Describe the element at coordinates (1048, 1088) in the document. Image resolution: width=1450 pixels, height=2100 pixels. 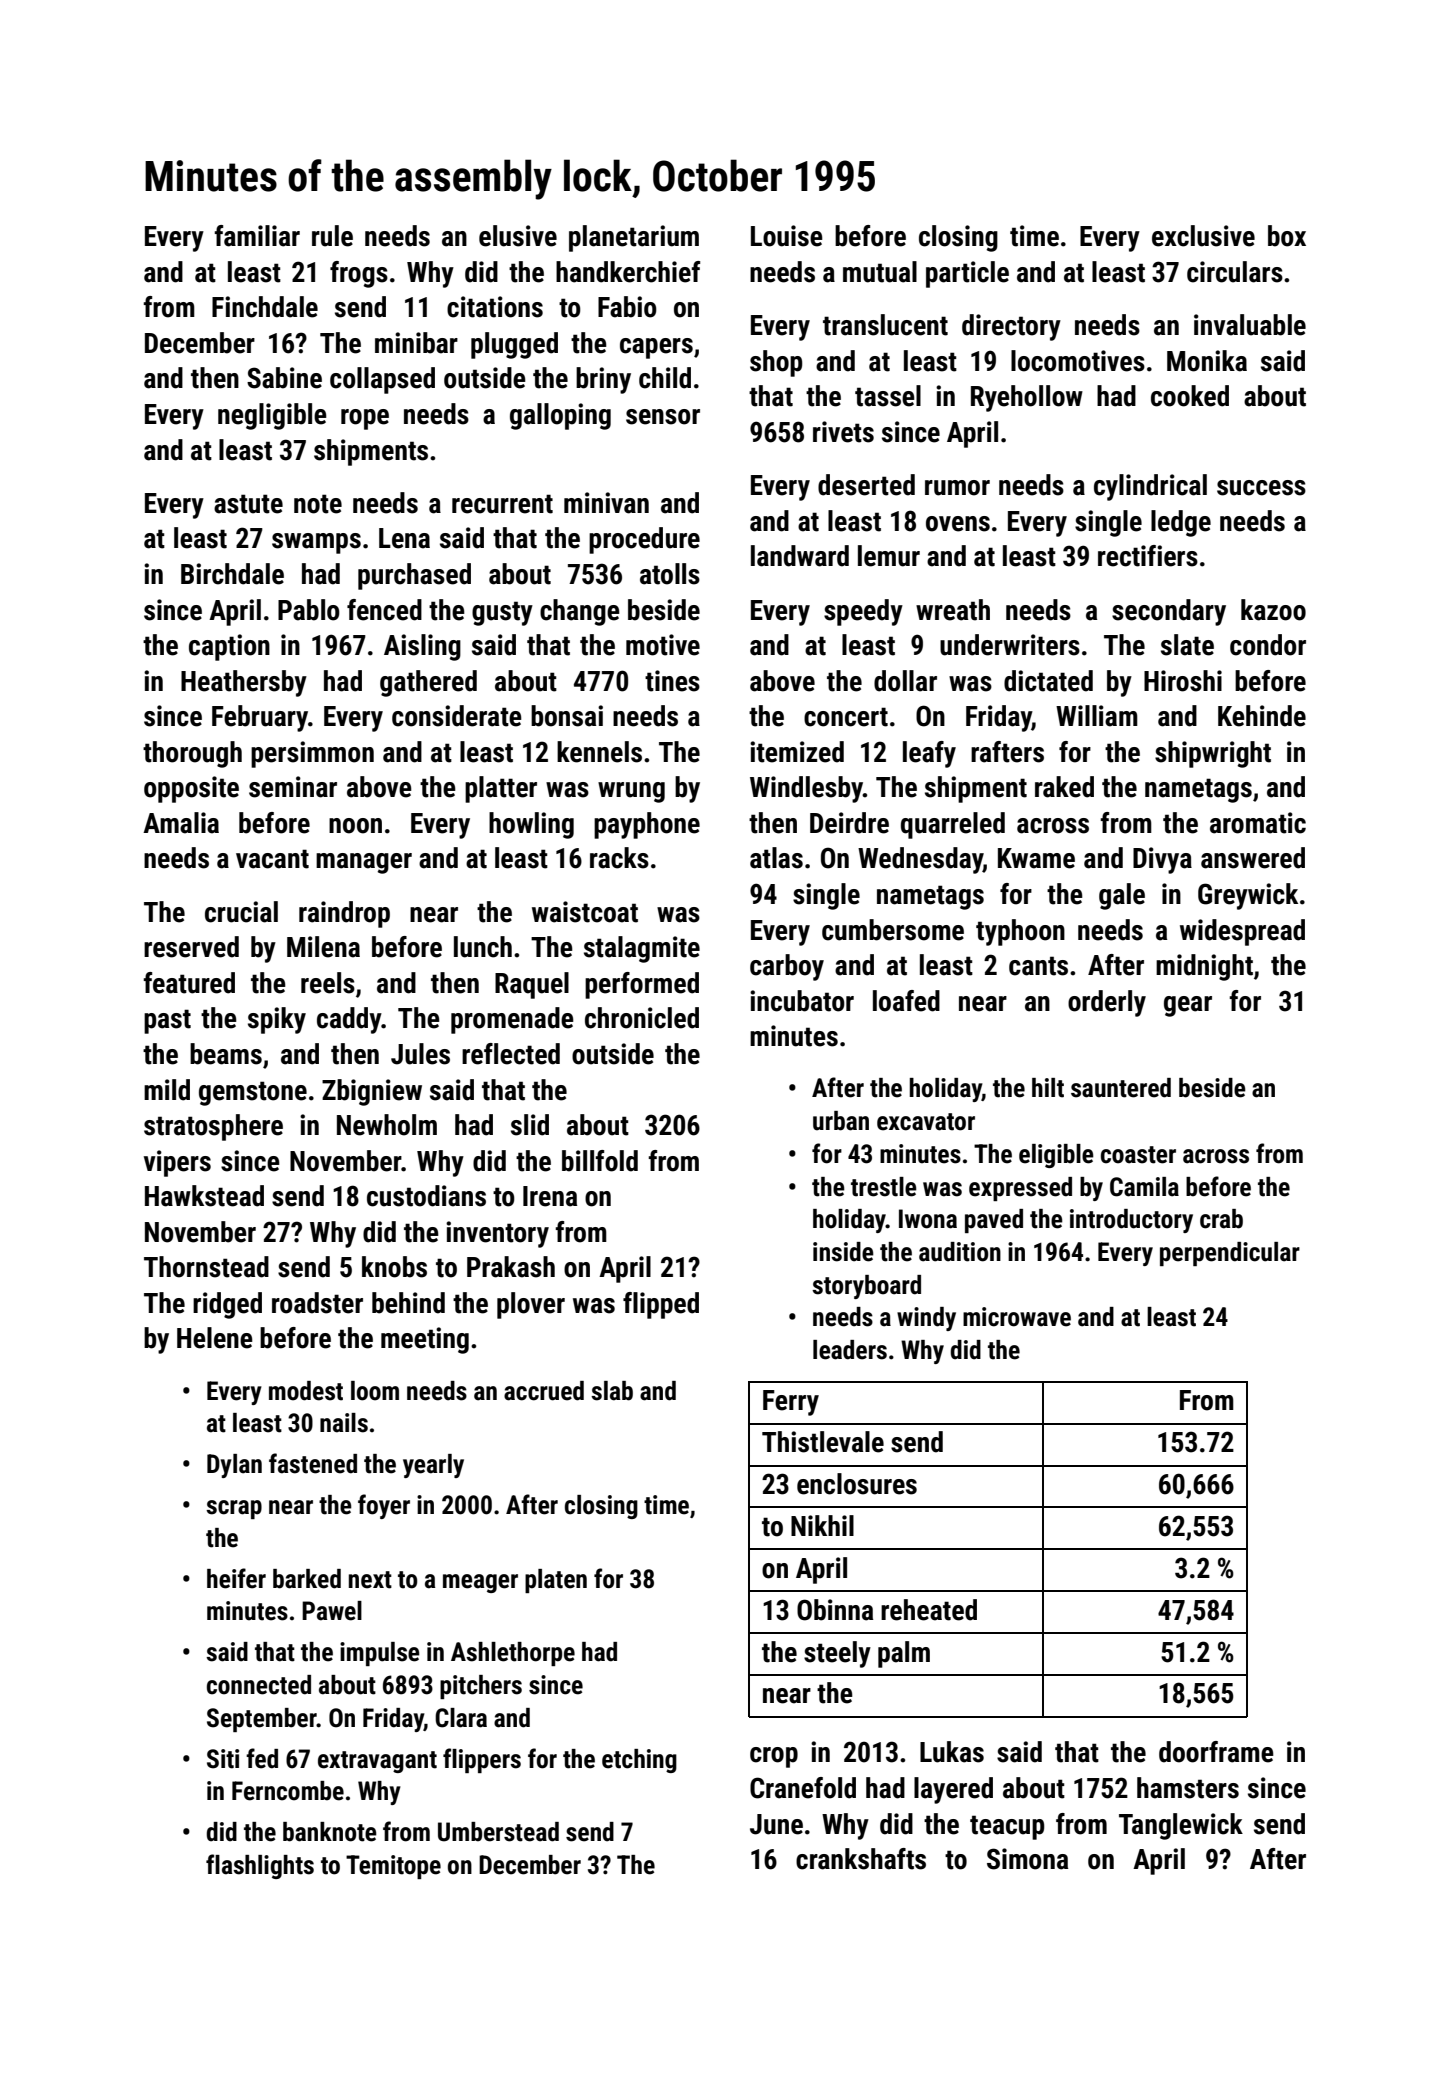
I see `hilt` at that location.
